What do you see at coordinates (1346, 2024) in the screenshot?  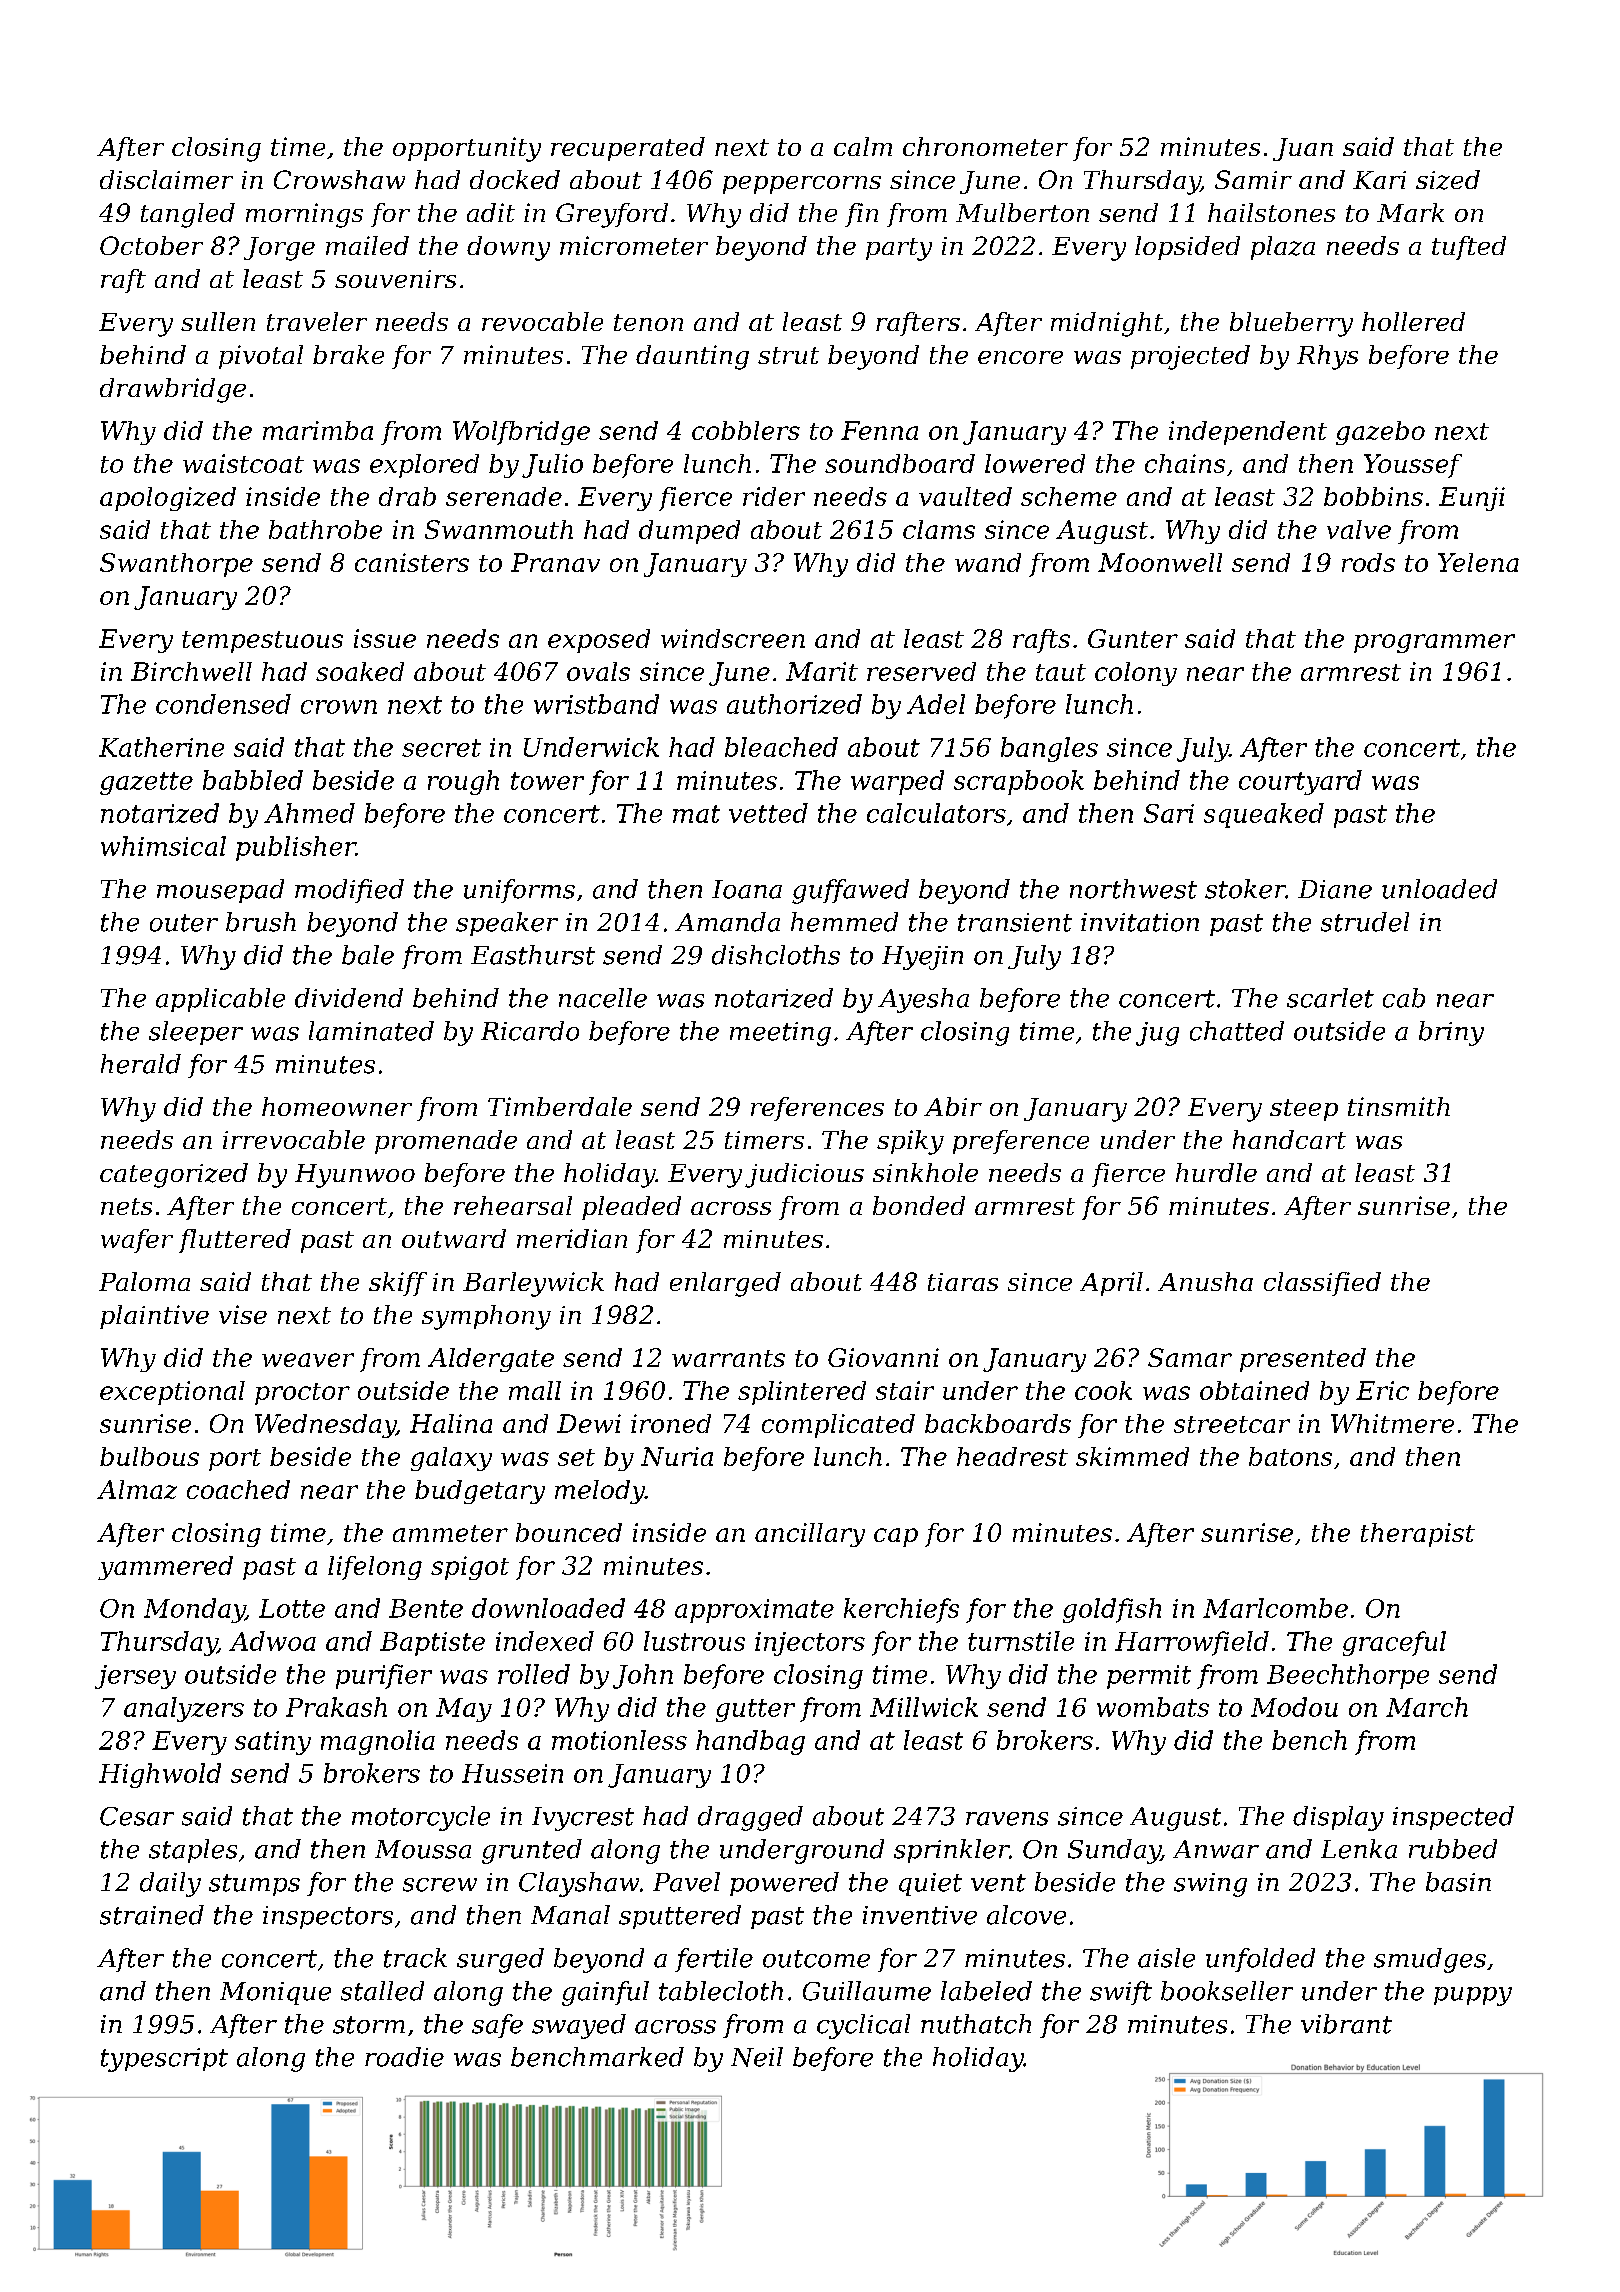 I see `vibrant` at bounding box center [1346, 2024].
